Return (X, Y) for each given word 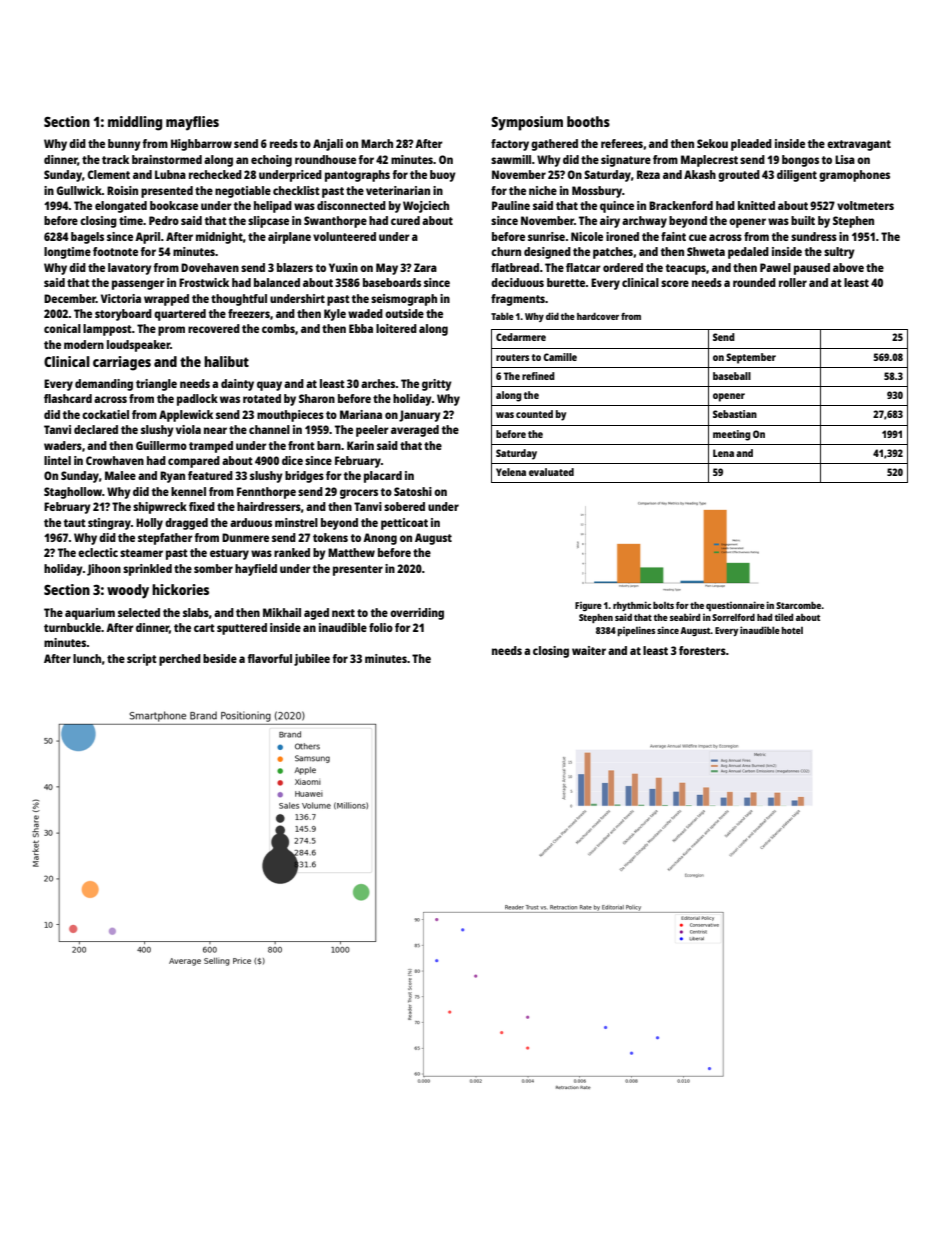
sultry (839, 253)
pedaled (748, 253)
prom (171, 331)
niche (543, 190)
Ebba (361, 328)
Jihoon (104, 570)
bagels (87, 238)
